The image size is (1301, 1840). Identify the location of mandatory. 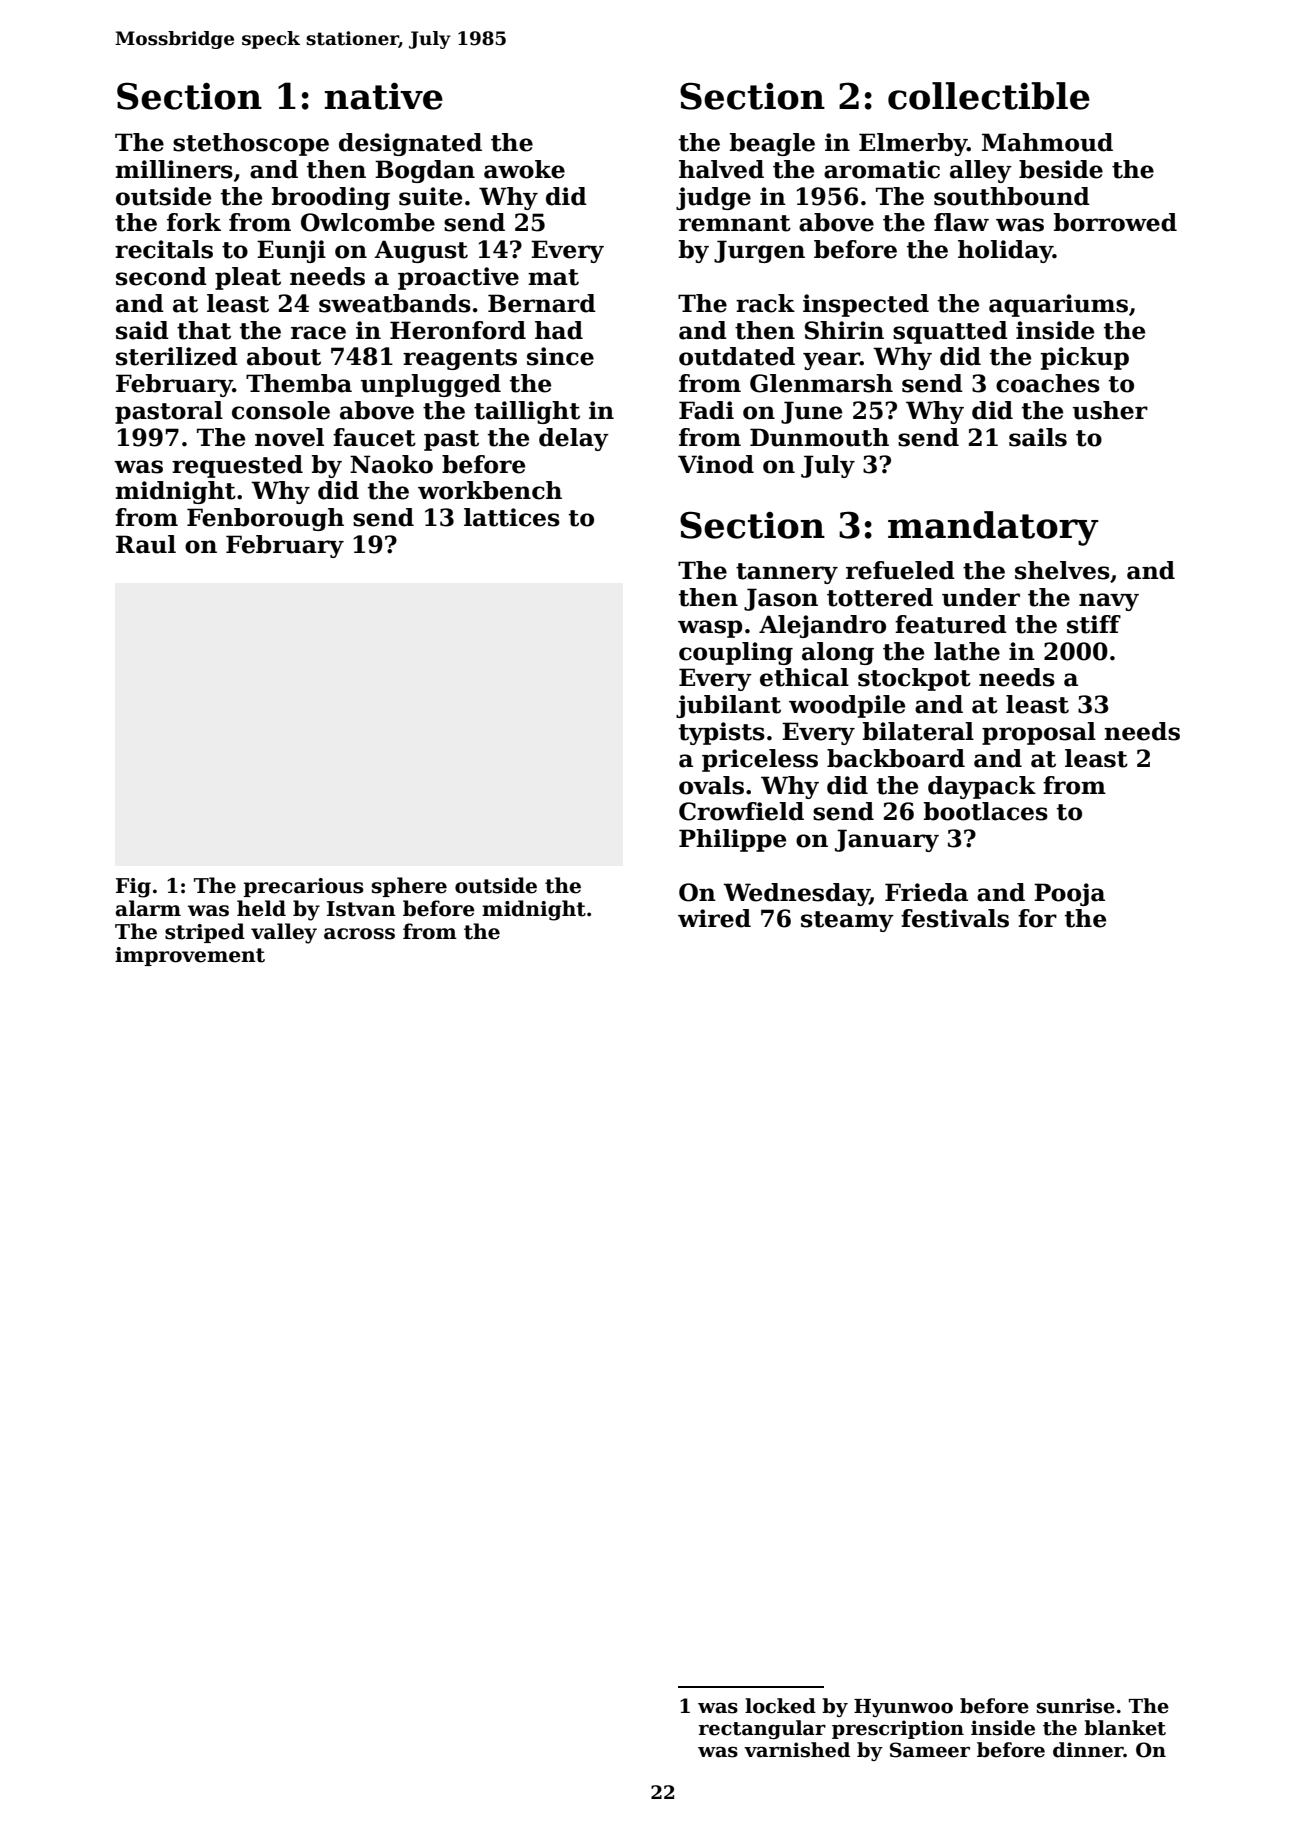
(993, 528).
